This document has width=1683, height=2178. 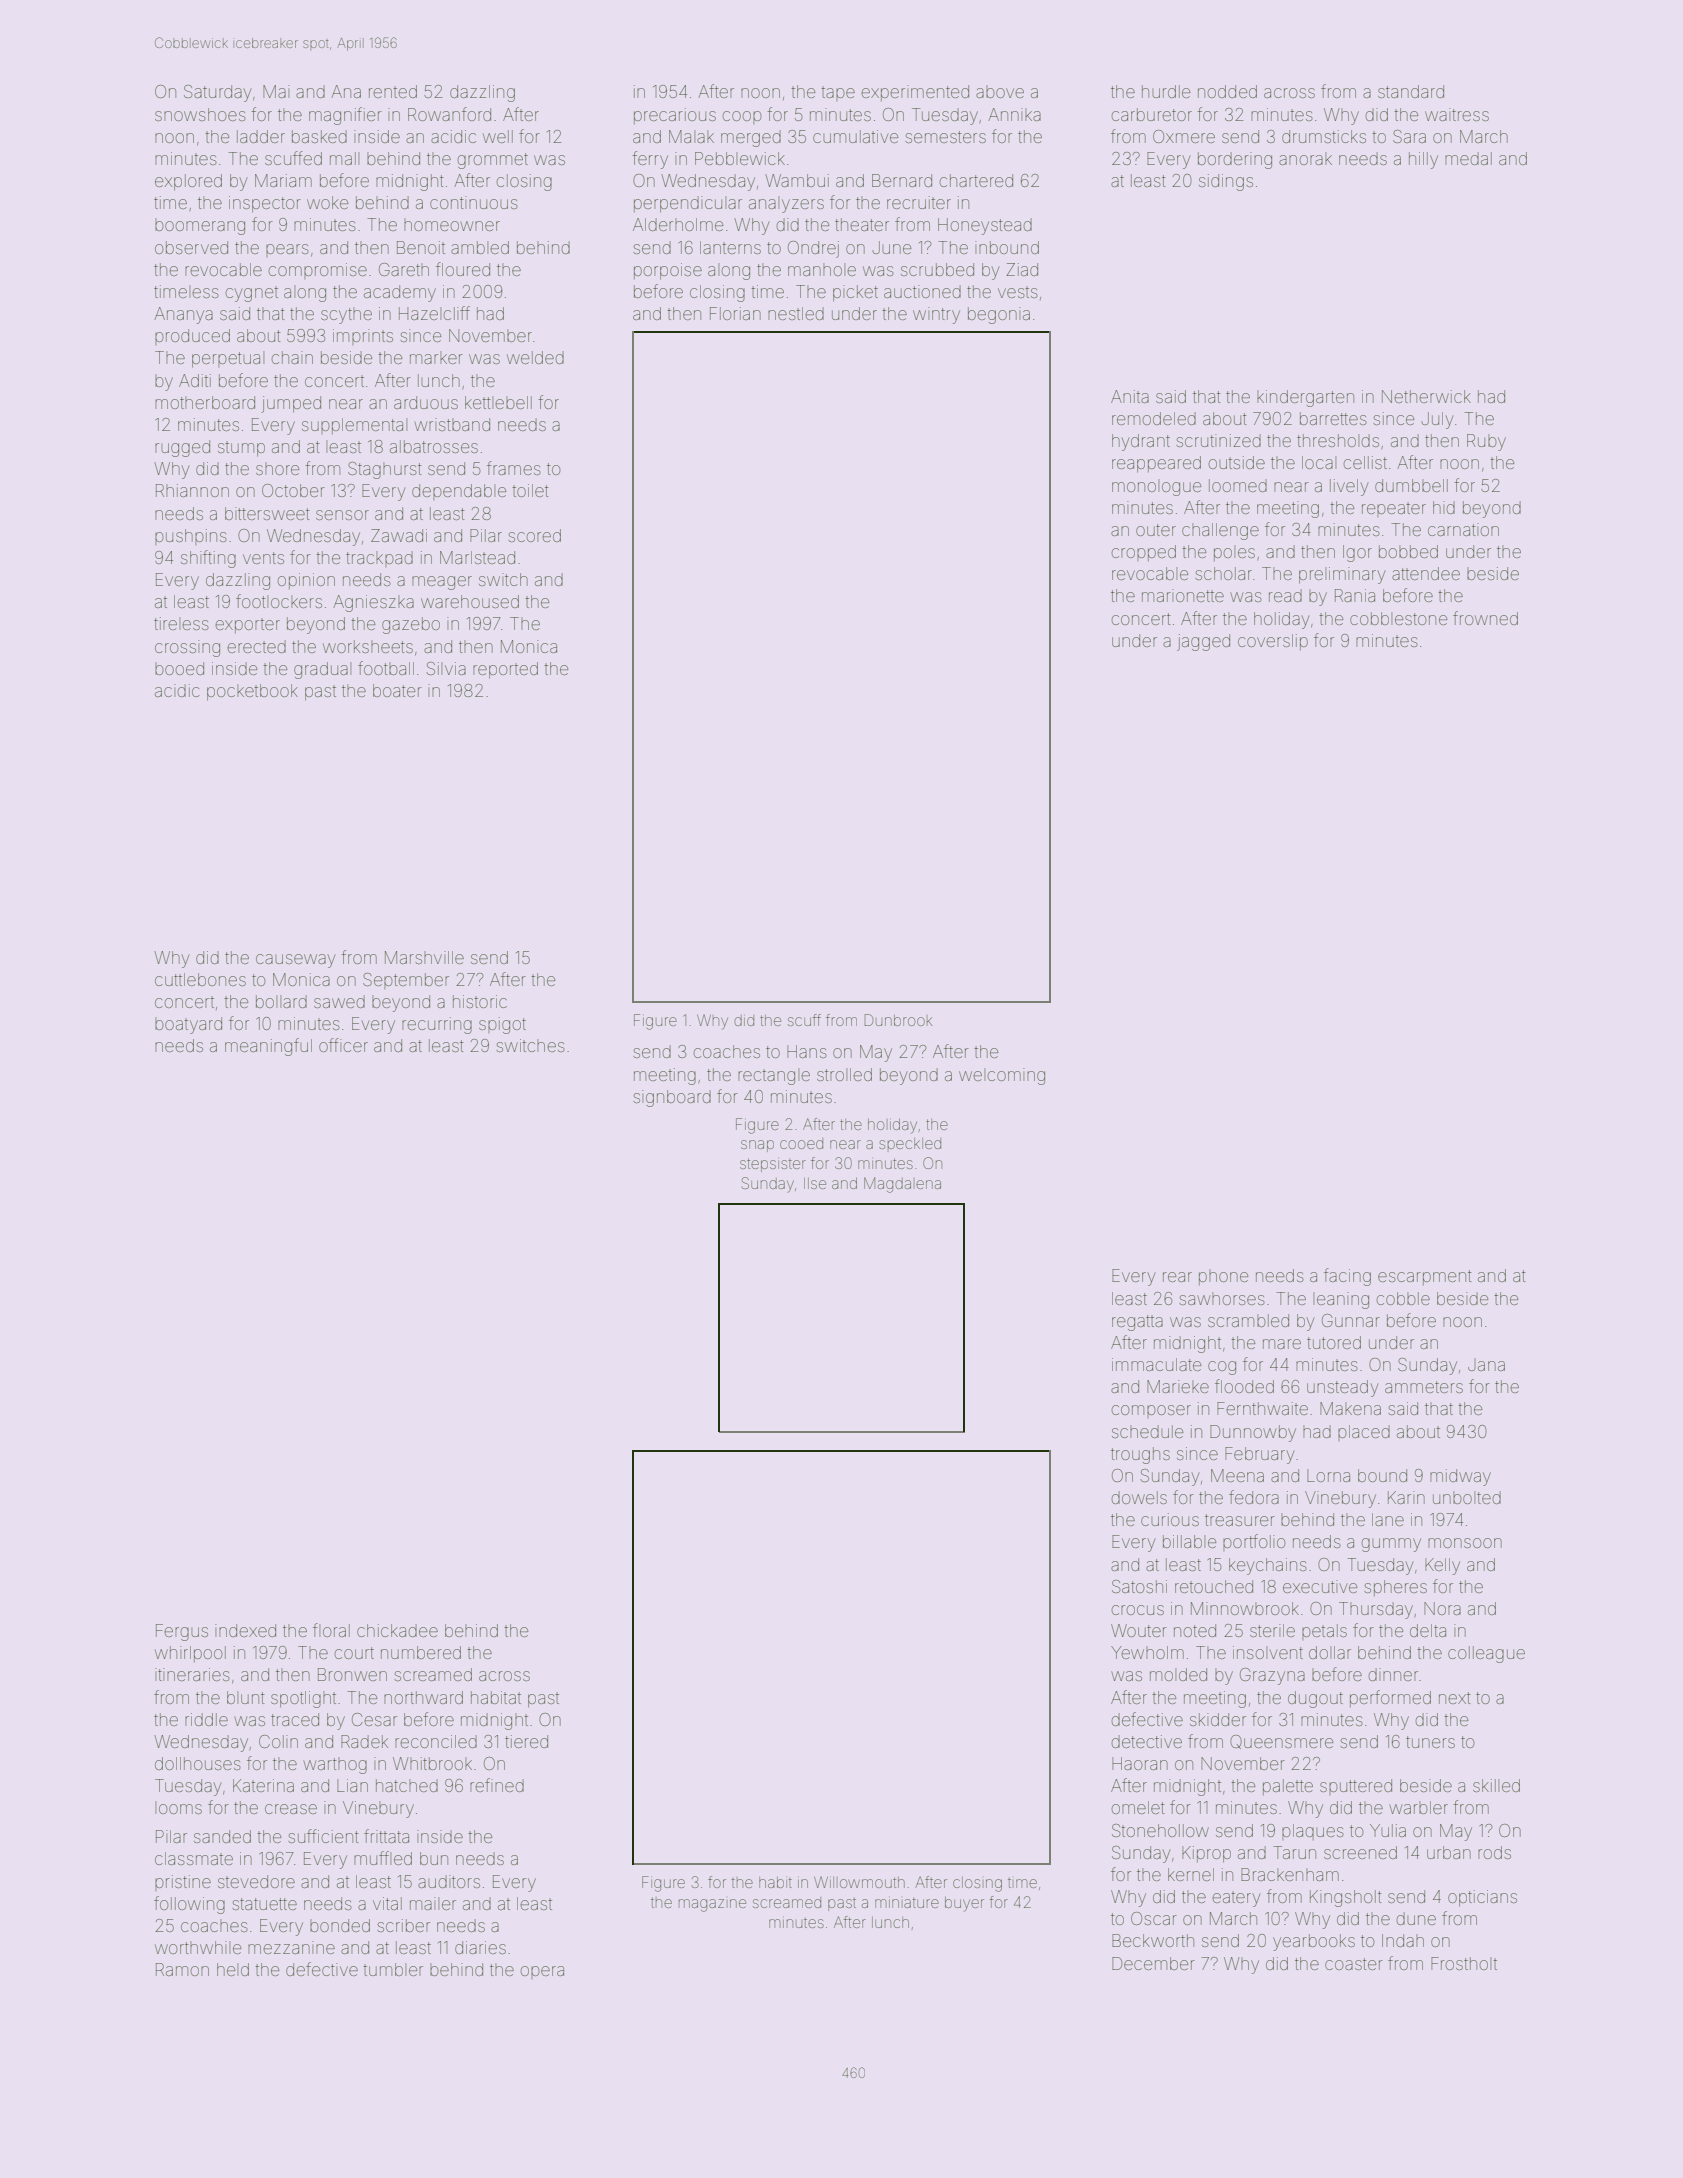 What do you see at coordinates (1468, 158) in the document?
I see `medal` at bounding box center [1468, 158].
